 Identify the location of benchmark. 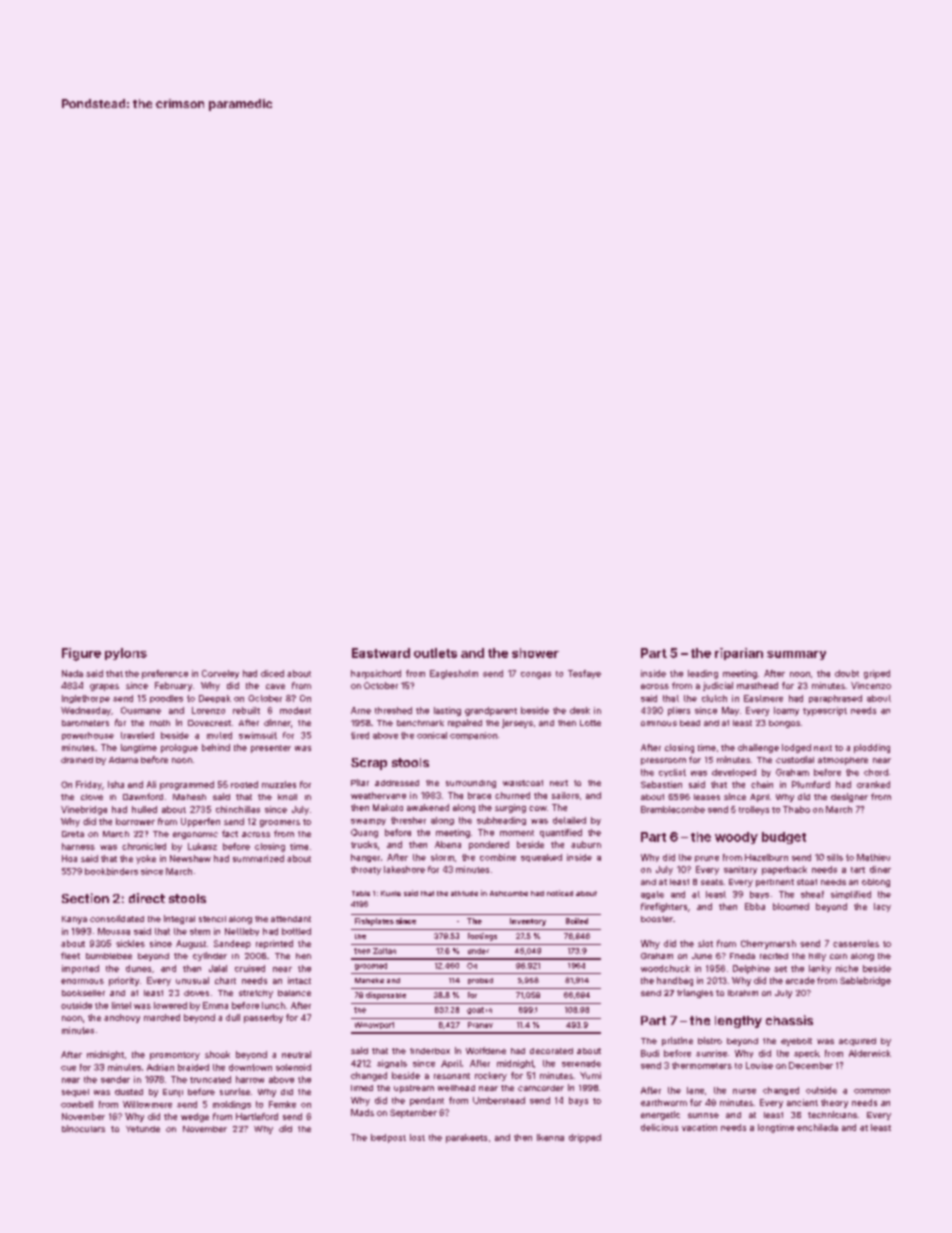
(420, 723).
